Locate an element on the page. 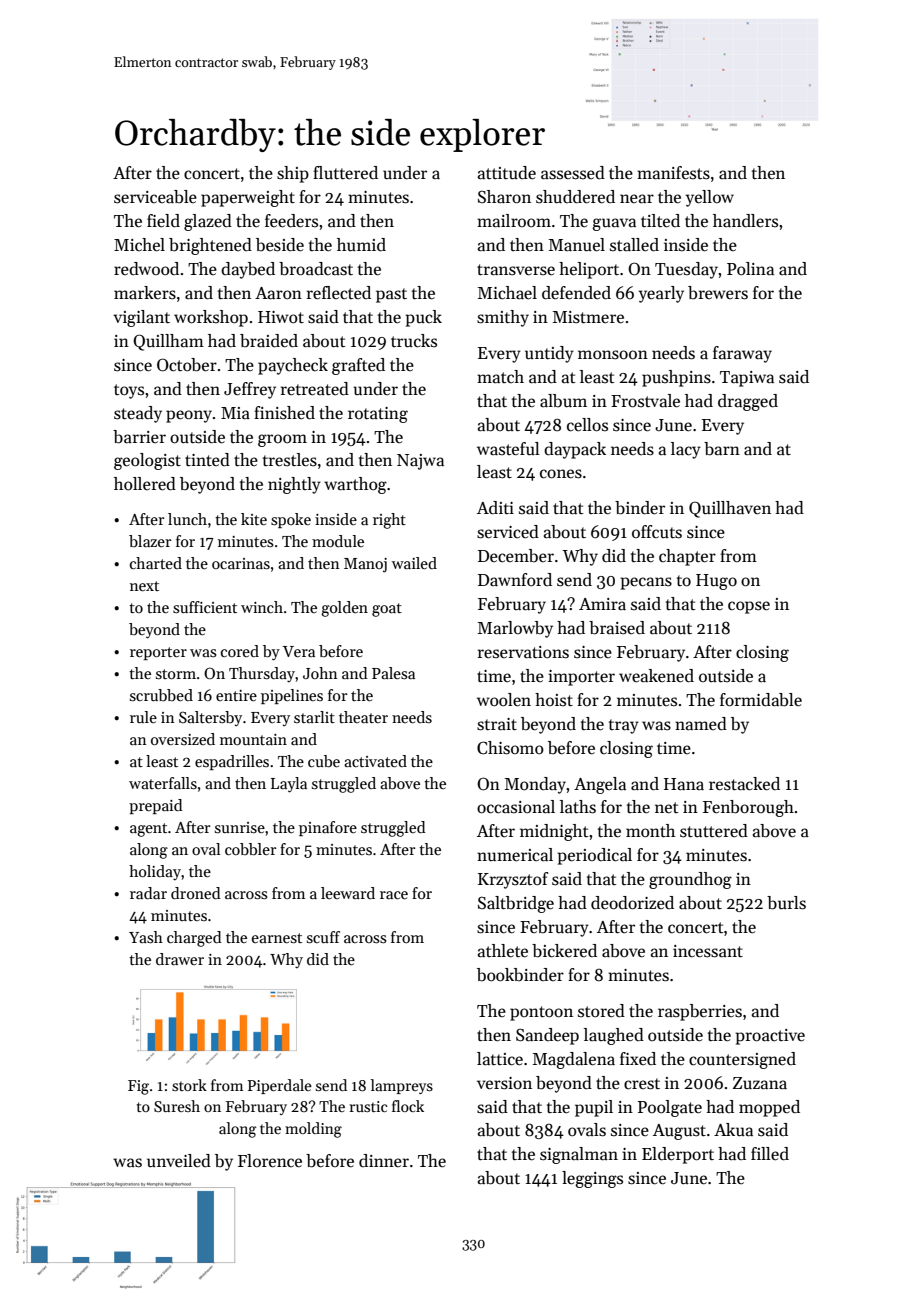 This document has width=924, height=1308. copse is located at coordinates (749, 607).
